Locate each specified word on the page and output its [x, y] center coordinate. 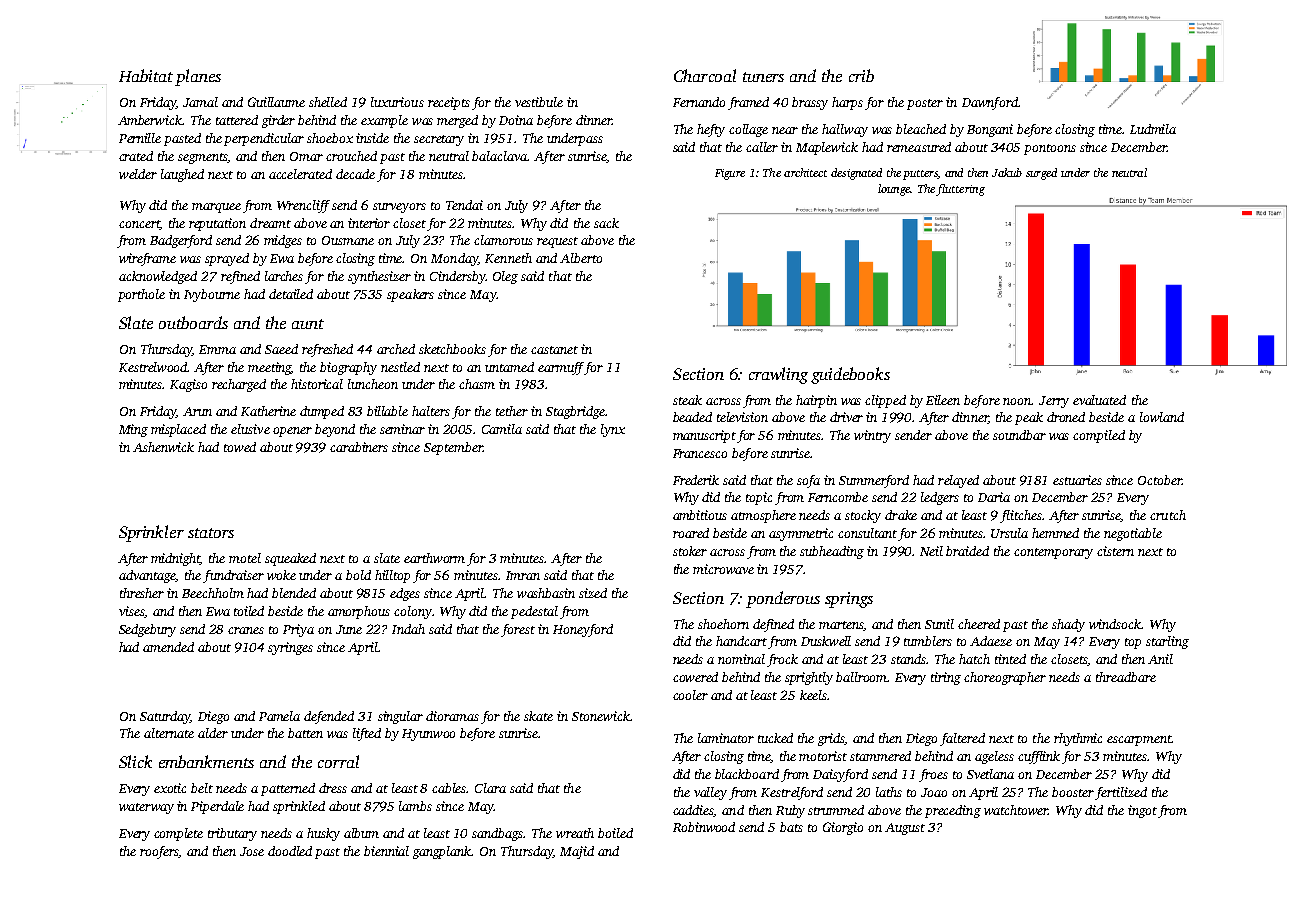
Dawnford [990, 103]
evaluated [1099, 400]
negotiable [1133, 534]
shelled [328, 102]
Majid [577, 852]
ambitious [700, 515]
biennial [386, 851]
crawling [778, 375]
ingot [1142, 811]
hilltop [392, 576]
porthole [141, 295]
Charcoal [705, 75]
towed [240, 447]
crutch [1168, 515]
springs [849, 600]
